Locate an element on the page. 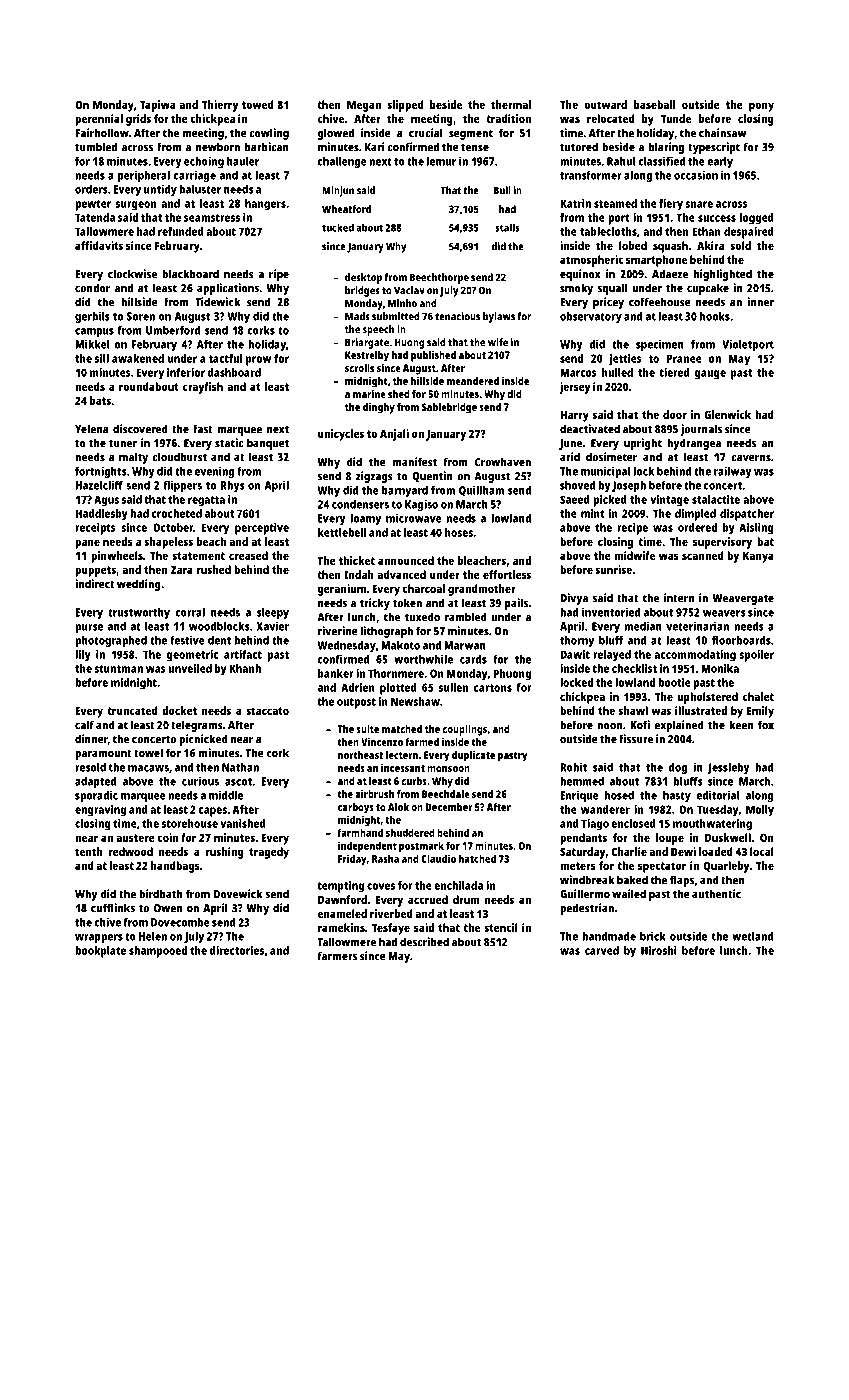  Megan is located at coordinates (364, 106).
